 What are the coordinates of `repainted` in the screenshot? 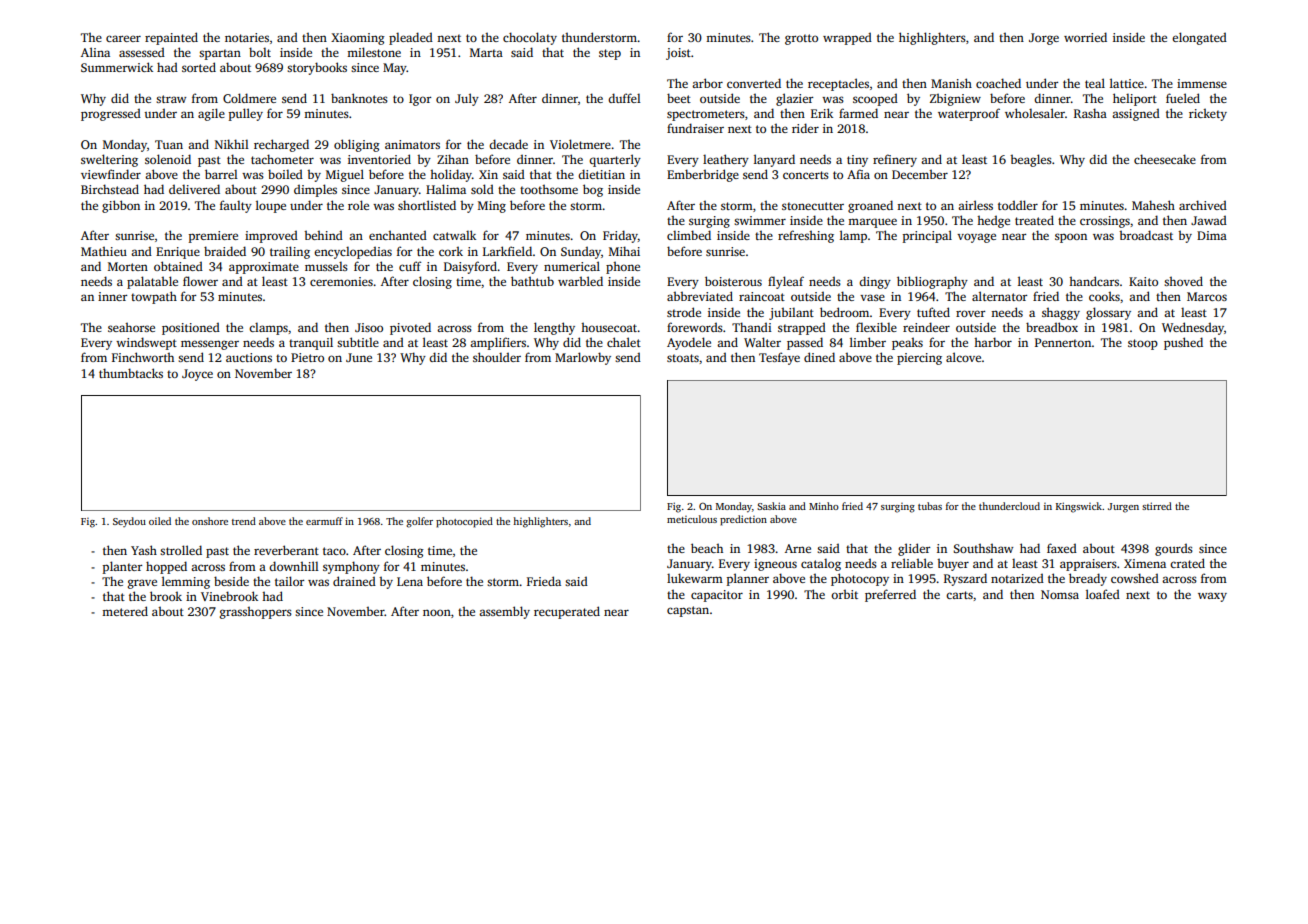 It's located at (171, 38).
